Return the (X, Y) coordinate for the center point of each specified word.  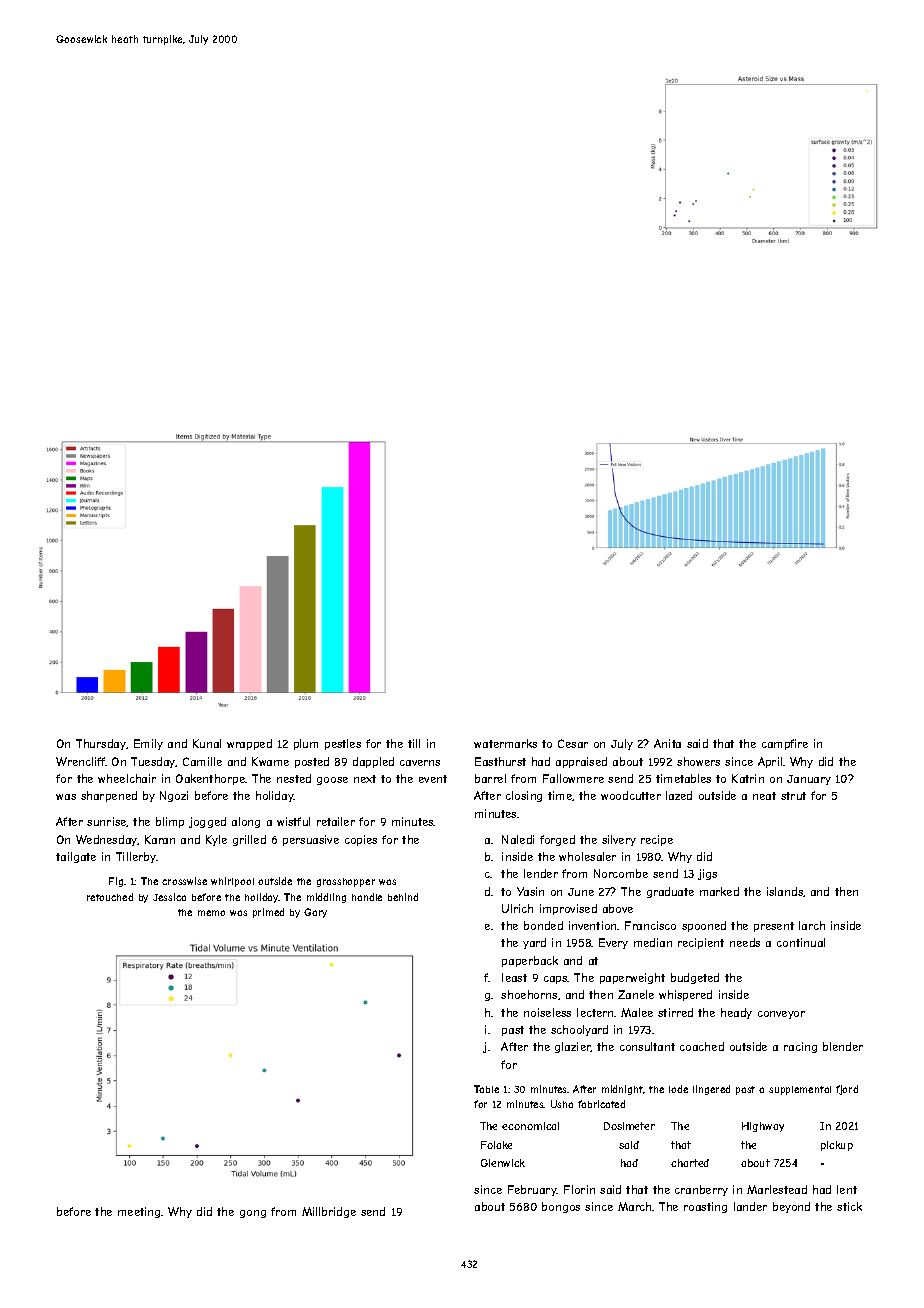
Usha (562, 1104)
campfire (785, 744)
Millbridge (329, 1212)
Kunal (207, 743)
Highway (763, 1127)
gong (253, 1214)
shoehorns (529, 994)
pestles (343, 744)
